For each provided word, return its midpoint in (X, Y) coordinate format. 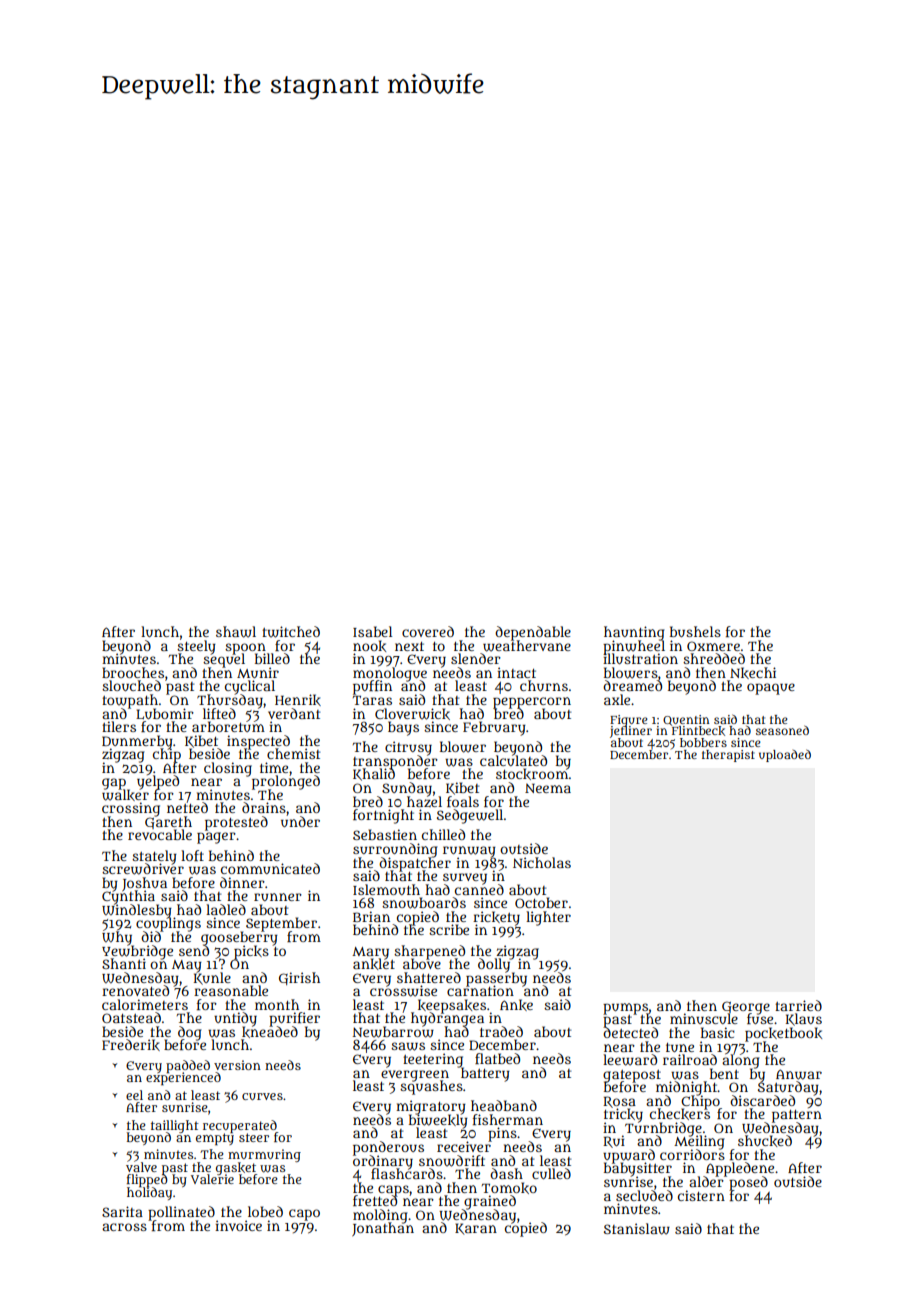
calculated (513, 760)
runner (278, 897)
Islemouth (386, 889)
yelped (158, 782)
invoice (238, 1225)
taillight (175, 1126)
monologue (390, 674)
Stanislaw (637, 1229)
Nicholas (542, 862)
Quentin (686, 720)
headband (504, 1105)
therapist (728, 756)
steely (196, 647)
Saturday (788, 1088)
